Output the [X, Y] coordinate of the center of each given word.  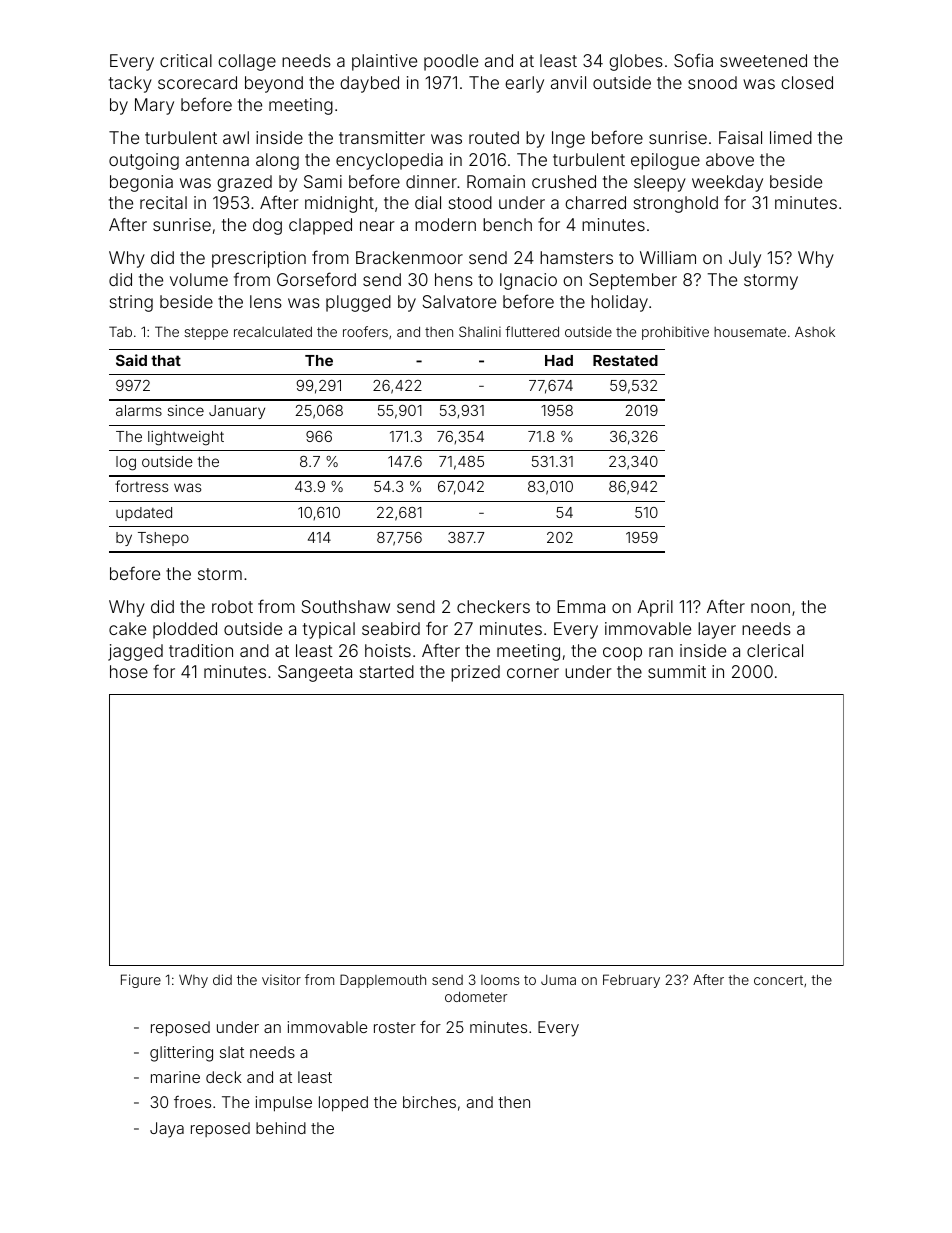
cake [127, 628]
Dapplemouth [383, 981]
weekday [727, 183]
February [631, 981]
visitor [281, 979]
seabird [391, 628]
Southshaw [345, 606]
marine [175, 1077]
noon [770, 608]
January [237, 412]
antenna [217, 160]
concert [778, 980]
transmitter [382, 137]
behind [281, 1128]
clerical [775, 650]
